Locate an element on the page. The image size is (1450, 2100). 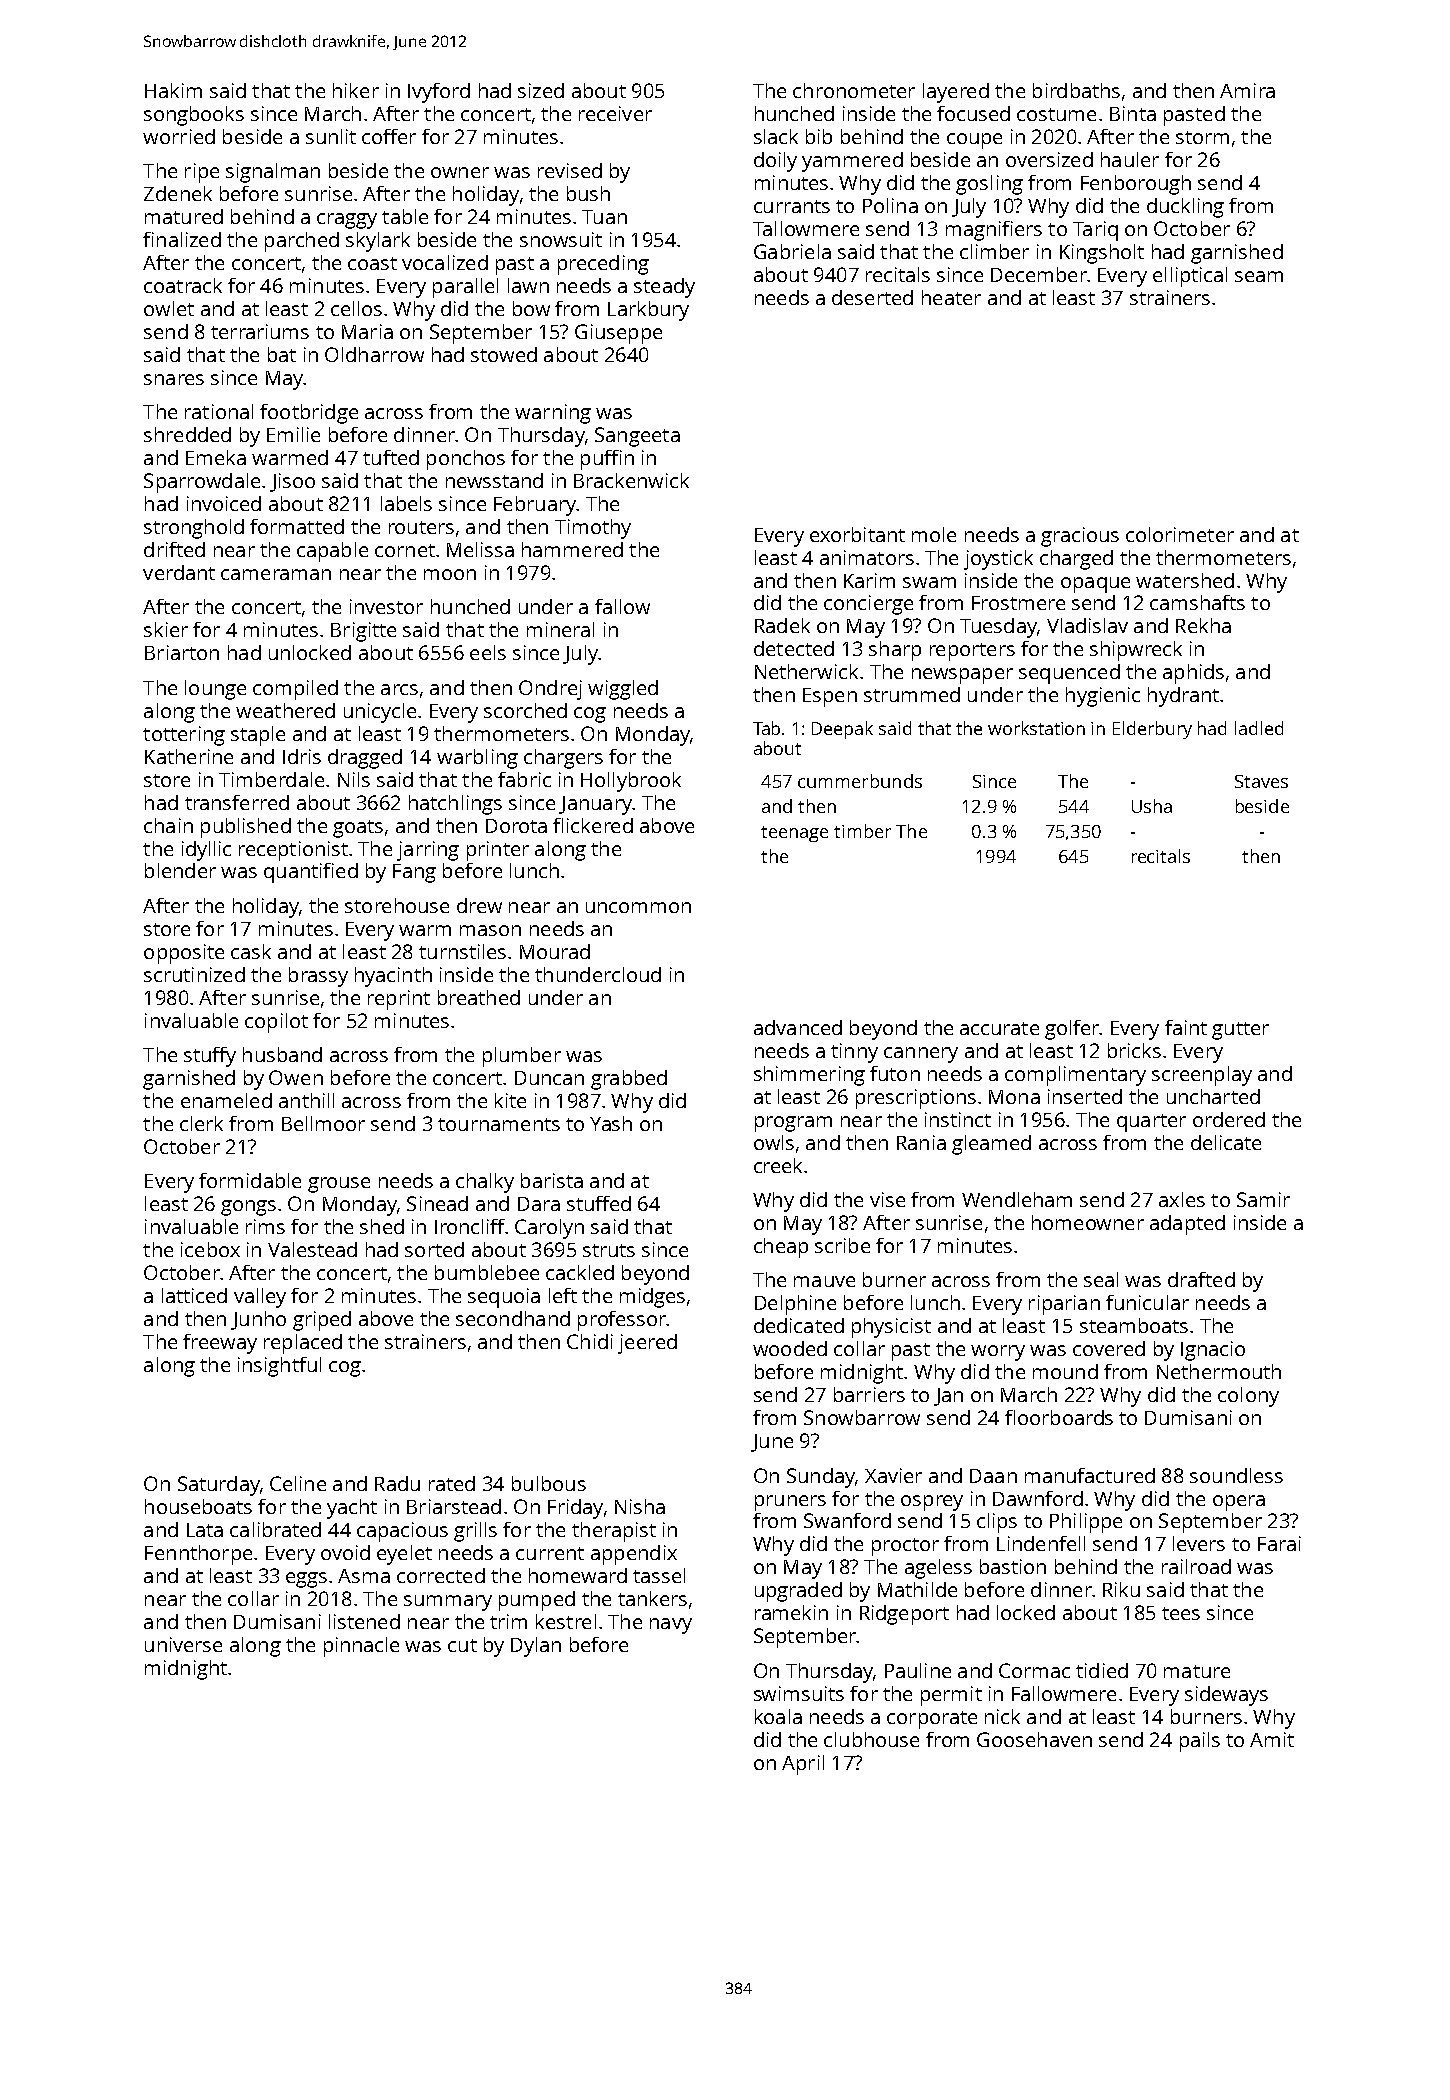
heater is located at coordinates (951, 297).
